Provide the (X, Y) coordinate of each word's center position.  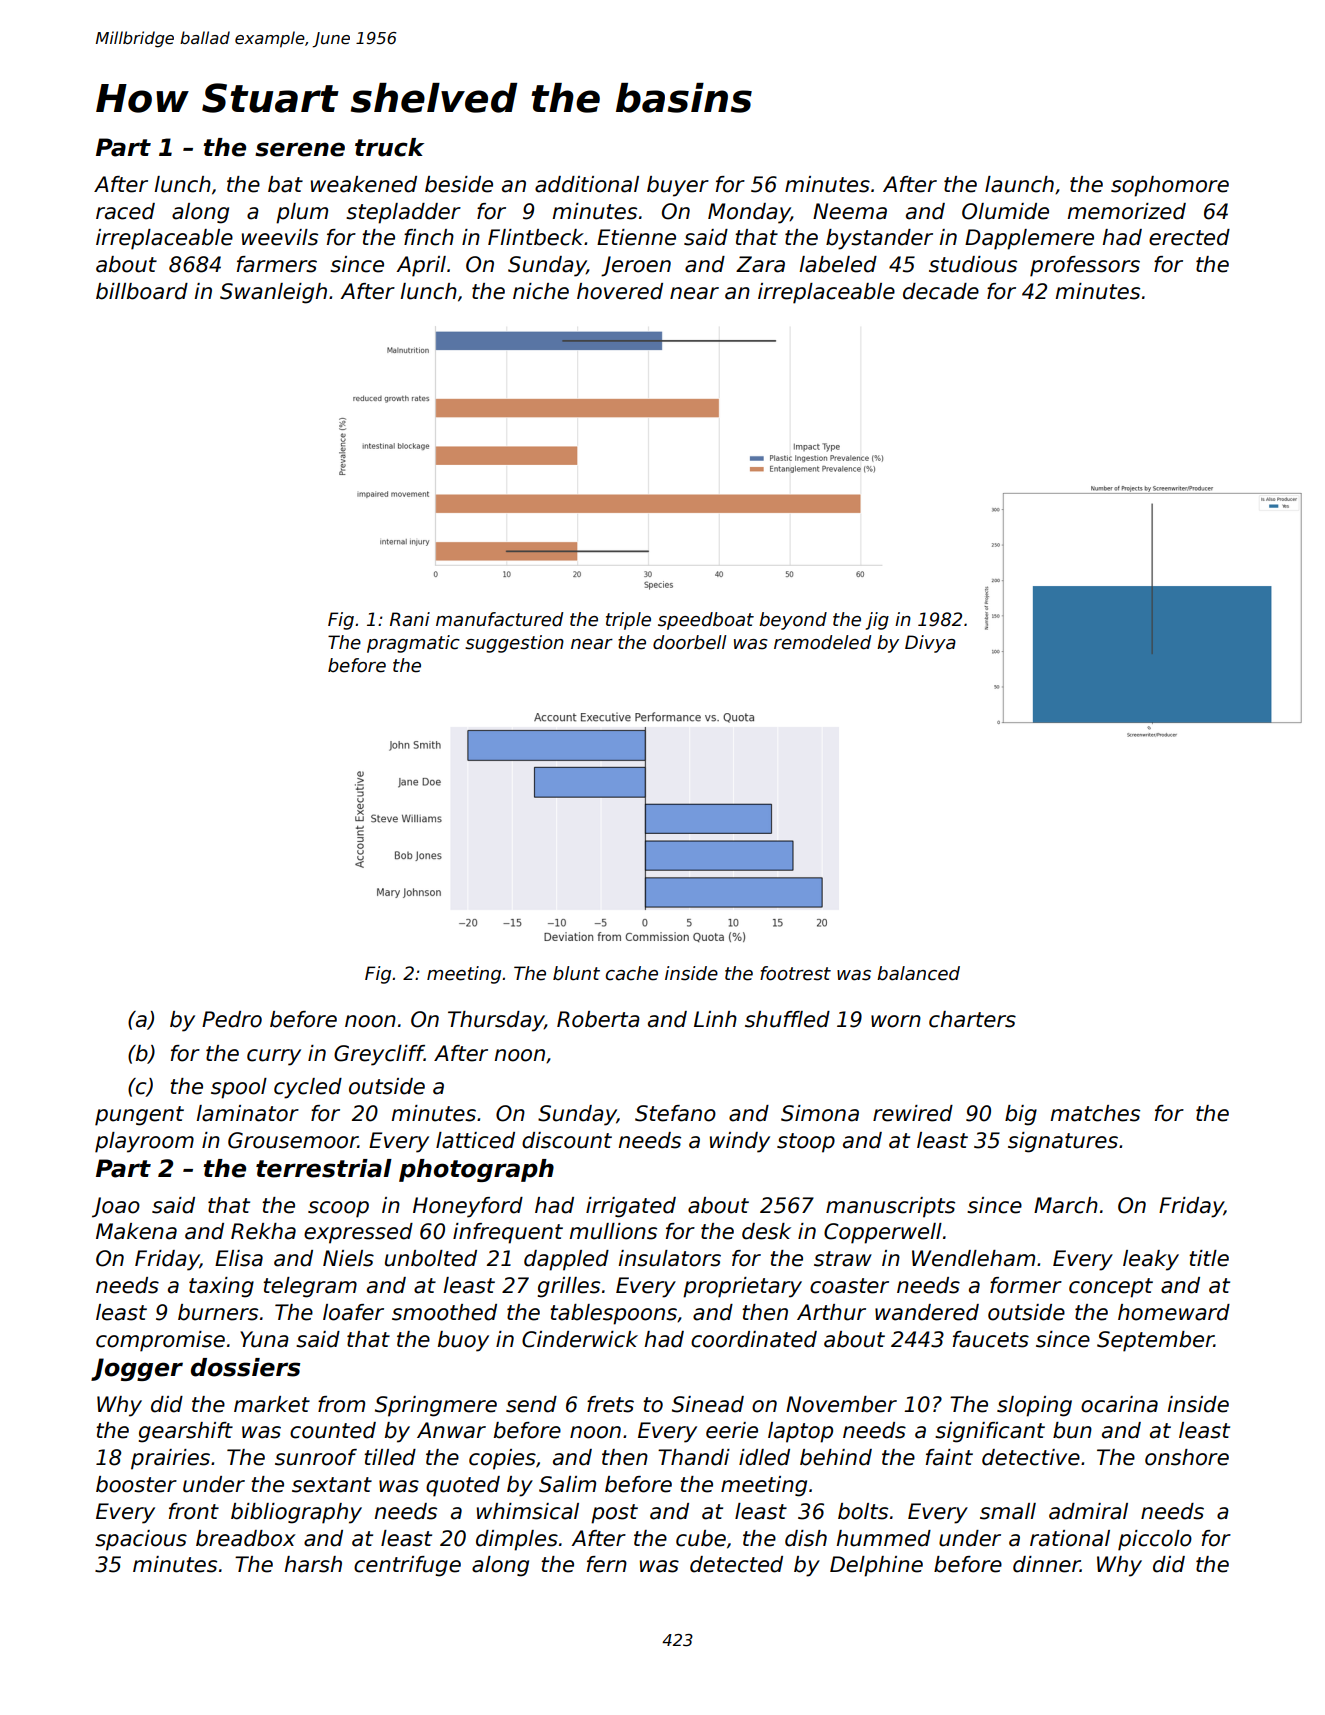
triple (628, 621)
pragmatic (413, 644)
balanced (918, 973)
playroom (144, 1142)
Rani (410, 619)
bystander (879, 239)
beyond (793, 621)
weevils (280, 237)
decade (941, 291)
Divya (930, 644)
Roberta (598, 1019)
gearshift (186, 1432)
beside (459, 184)
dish (806, 1538)
